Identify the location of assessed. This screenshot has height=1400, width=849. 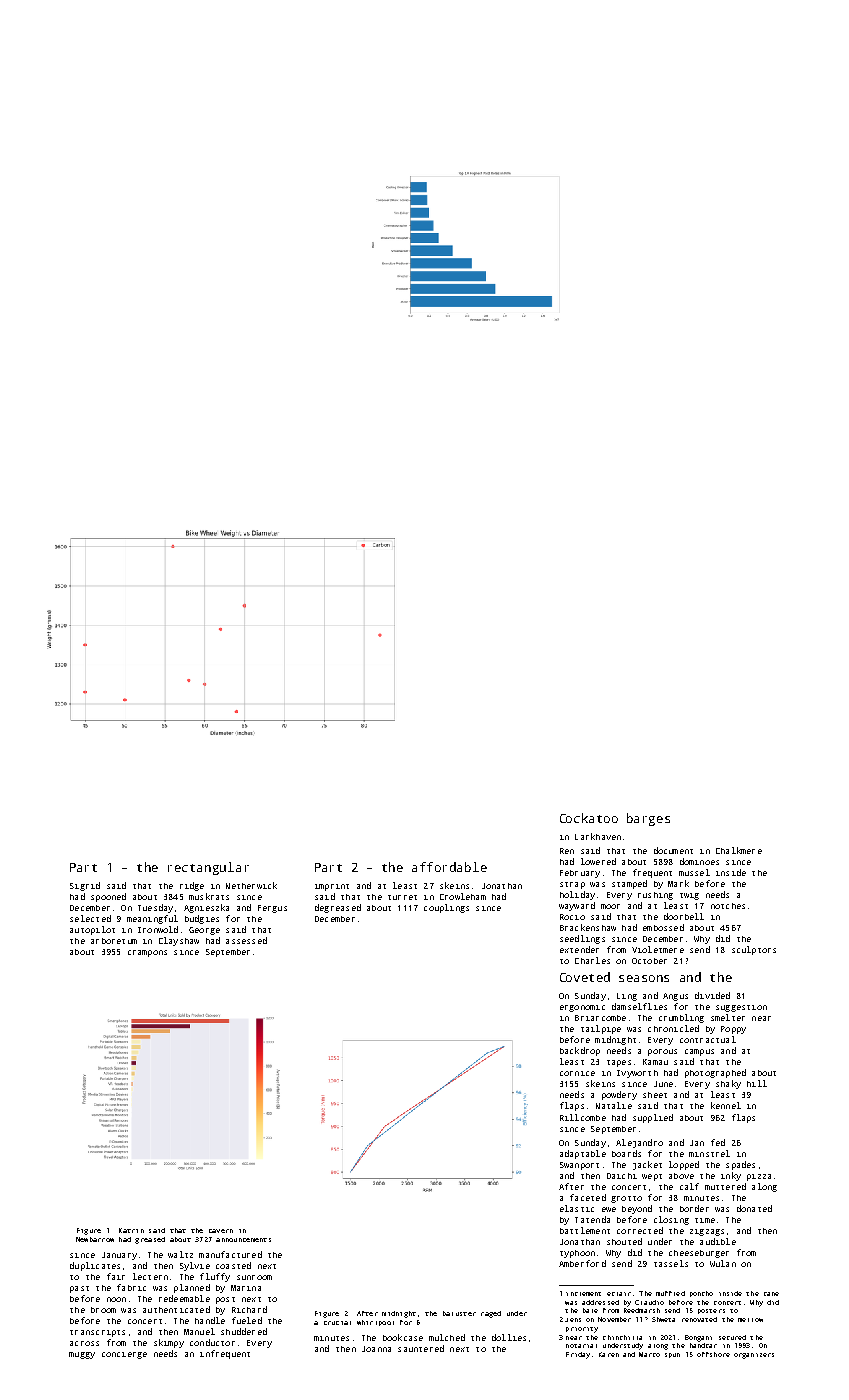
(246, 940).
